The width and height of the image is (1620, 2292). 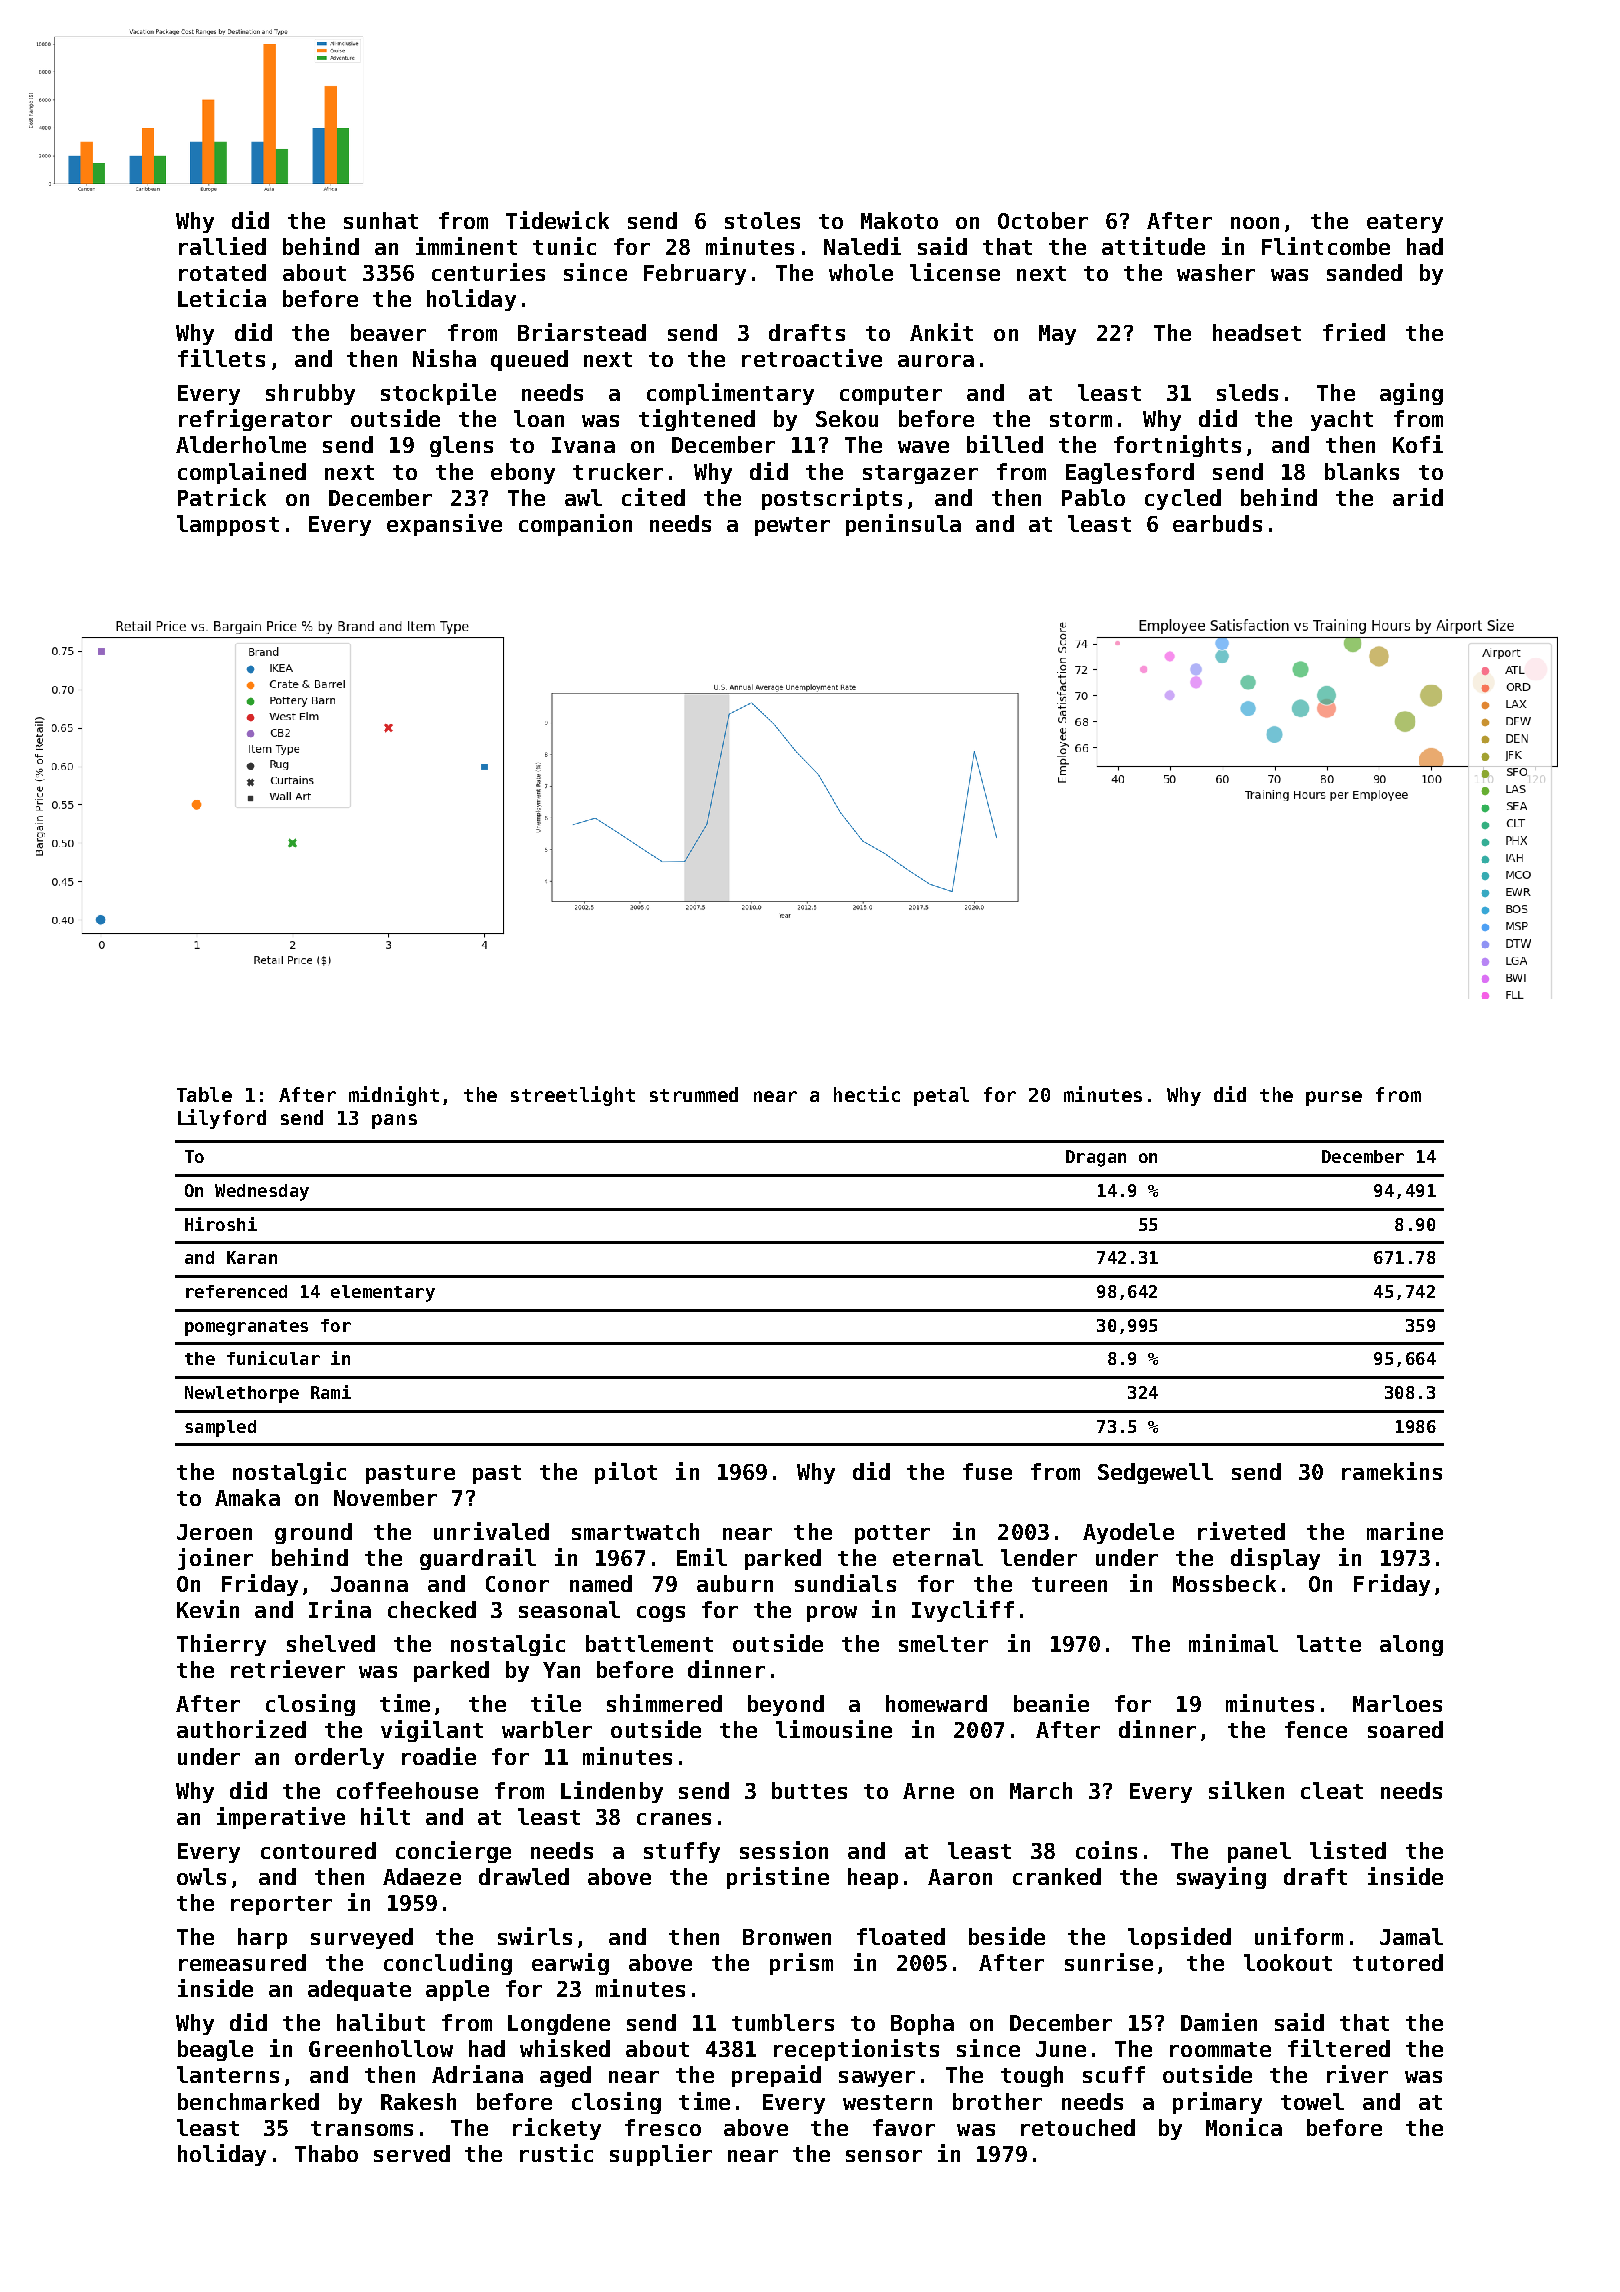 I want to click on purse, so click(x=1334, y=1098).
